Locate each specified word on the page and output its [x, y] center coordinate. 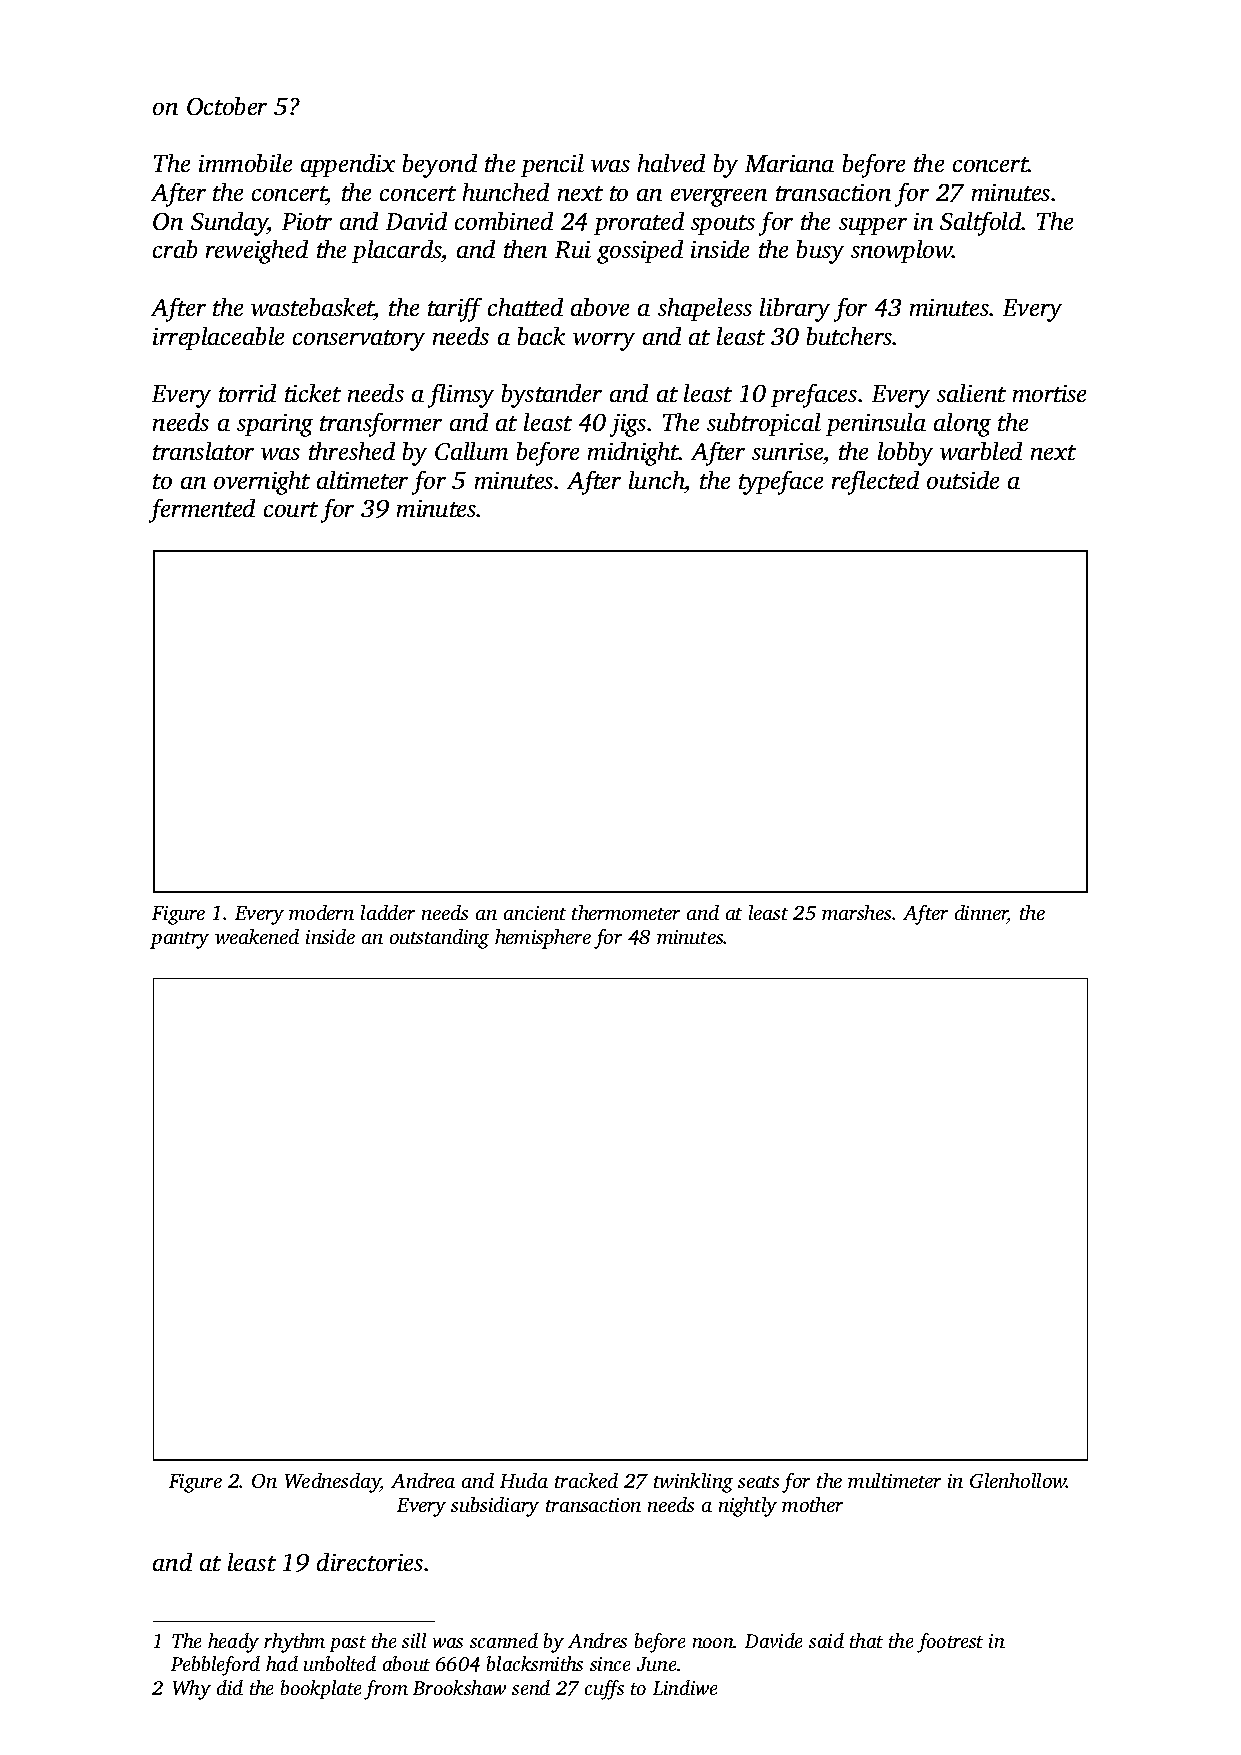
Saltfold [981, 224]
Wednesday [333, 1483]
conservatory [359, 340]
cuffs [604, 1690]
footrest [950, 1643]
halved [671, 163]
